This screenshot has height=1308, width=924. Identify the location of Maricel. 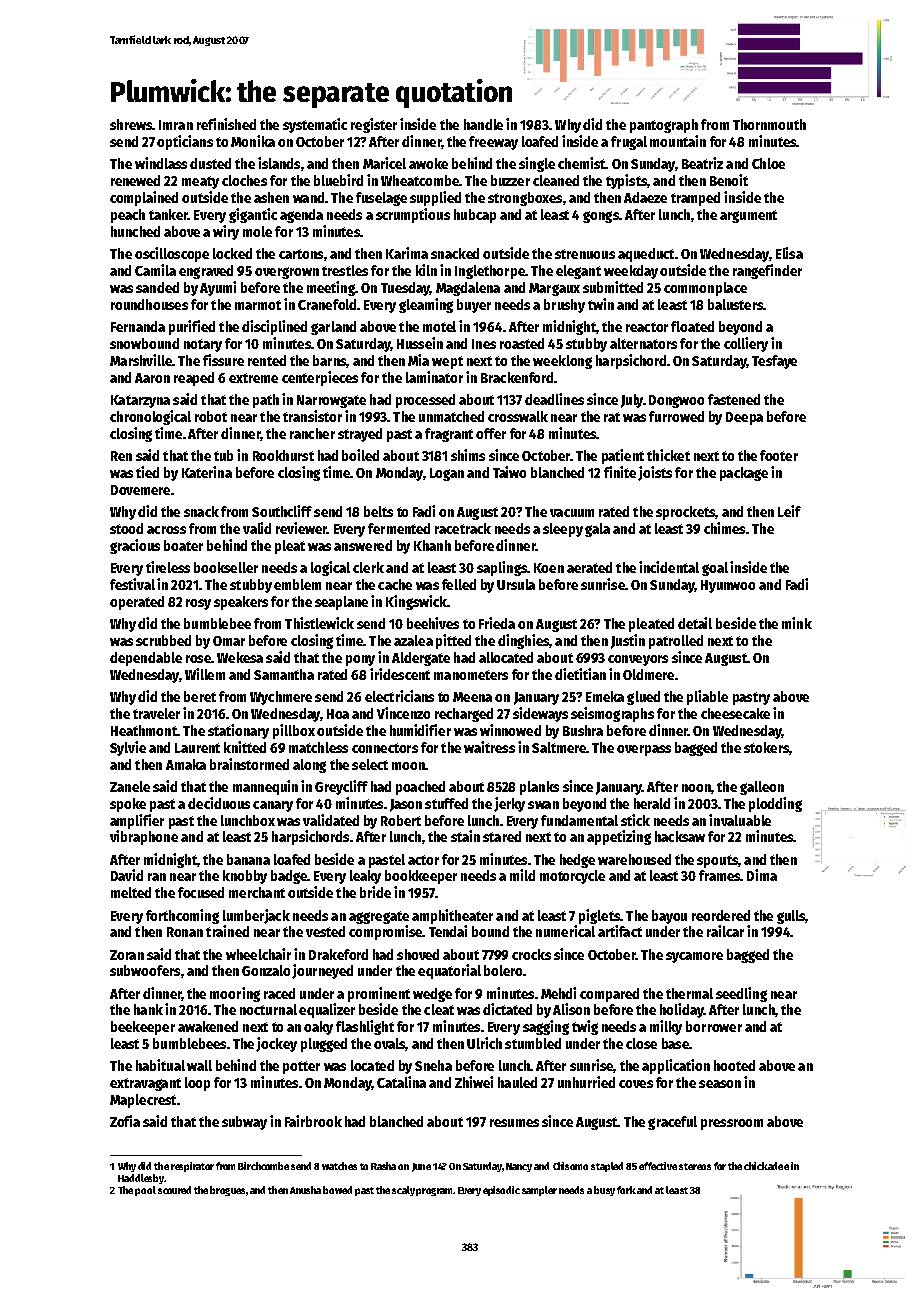
(384, 163).
